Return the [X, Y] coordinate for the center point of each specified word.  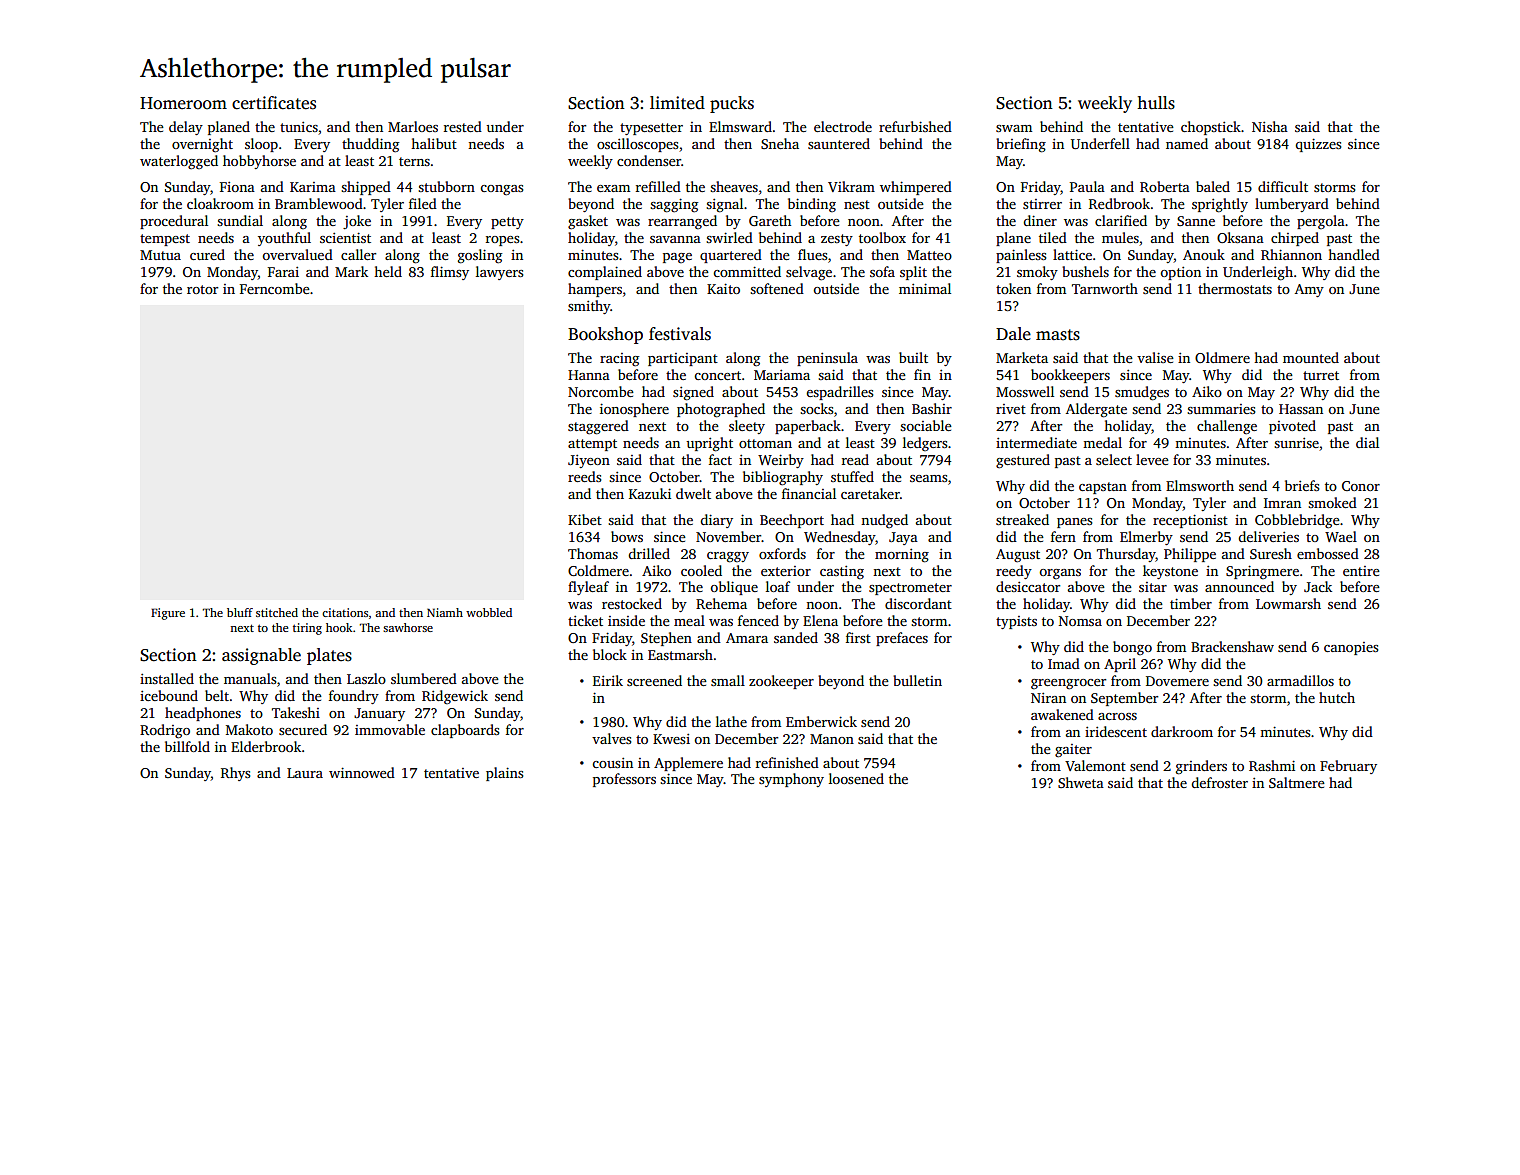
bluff [240, 612]
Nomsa [1080, 621]
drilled [649, 553]
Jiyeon [589, 461]
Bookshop [605, 335]
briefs [1302, 485]
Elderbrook [266, 746]
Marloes [413, 126]
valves [611, 738]
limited [677, 103]
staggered [598, 427]
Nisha [1270, 126]
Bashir [932, 408]
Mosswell [1025, 391]
